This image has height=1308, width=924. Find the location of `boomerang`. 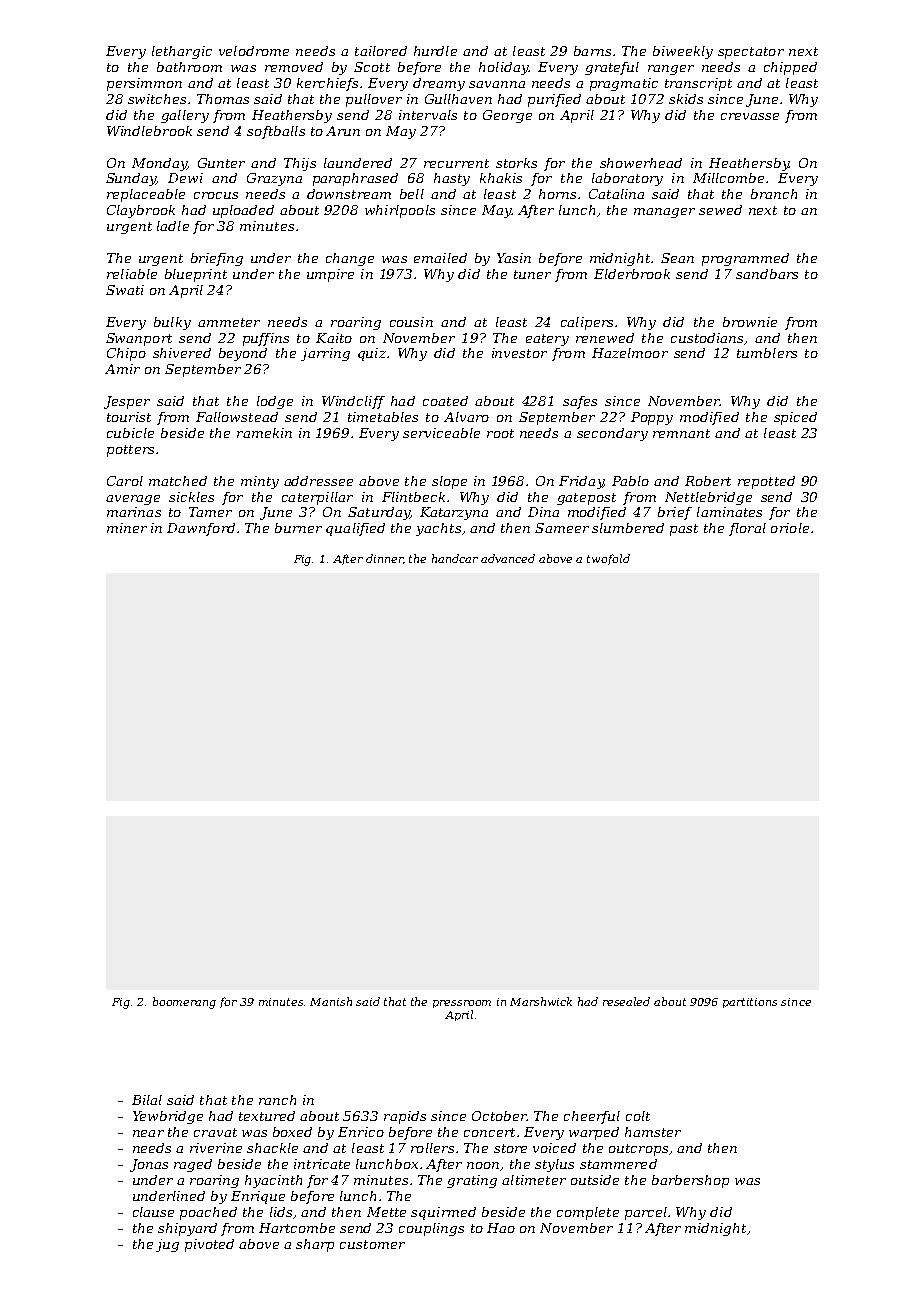

boomerang is located at coordinates (184, 1003).
